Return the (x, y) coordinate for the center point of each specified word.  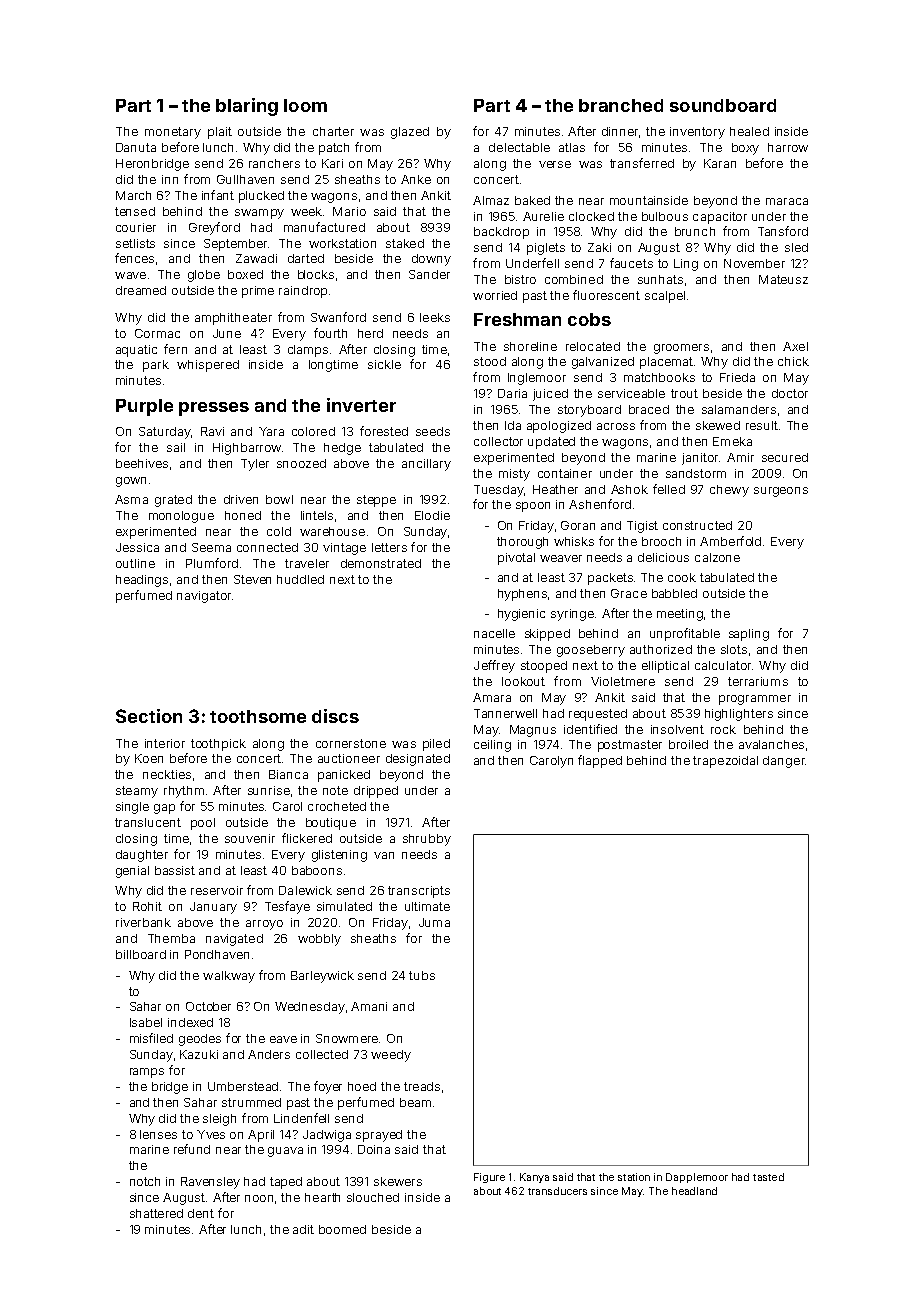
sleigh (219, 1120)
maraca (787, 201)
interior (165, 743)
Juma (434, 922)
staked (405, 243)
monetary (173, 133)
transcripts (419, 892)
